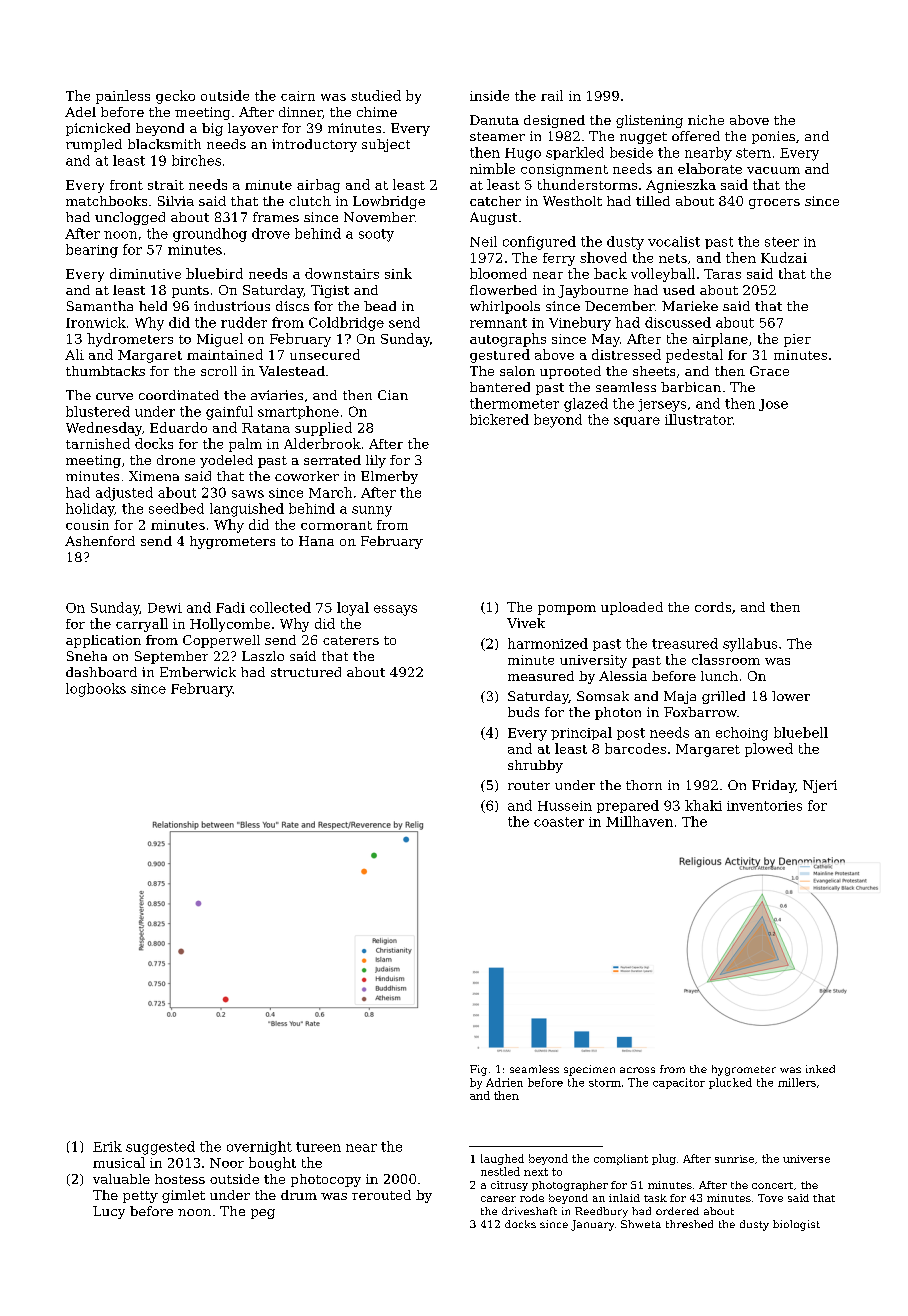 The height and width of the screenshot is (1316, 908). I want to click on Adel, so click(80, 112).
